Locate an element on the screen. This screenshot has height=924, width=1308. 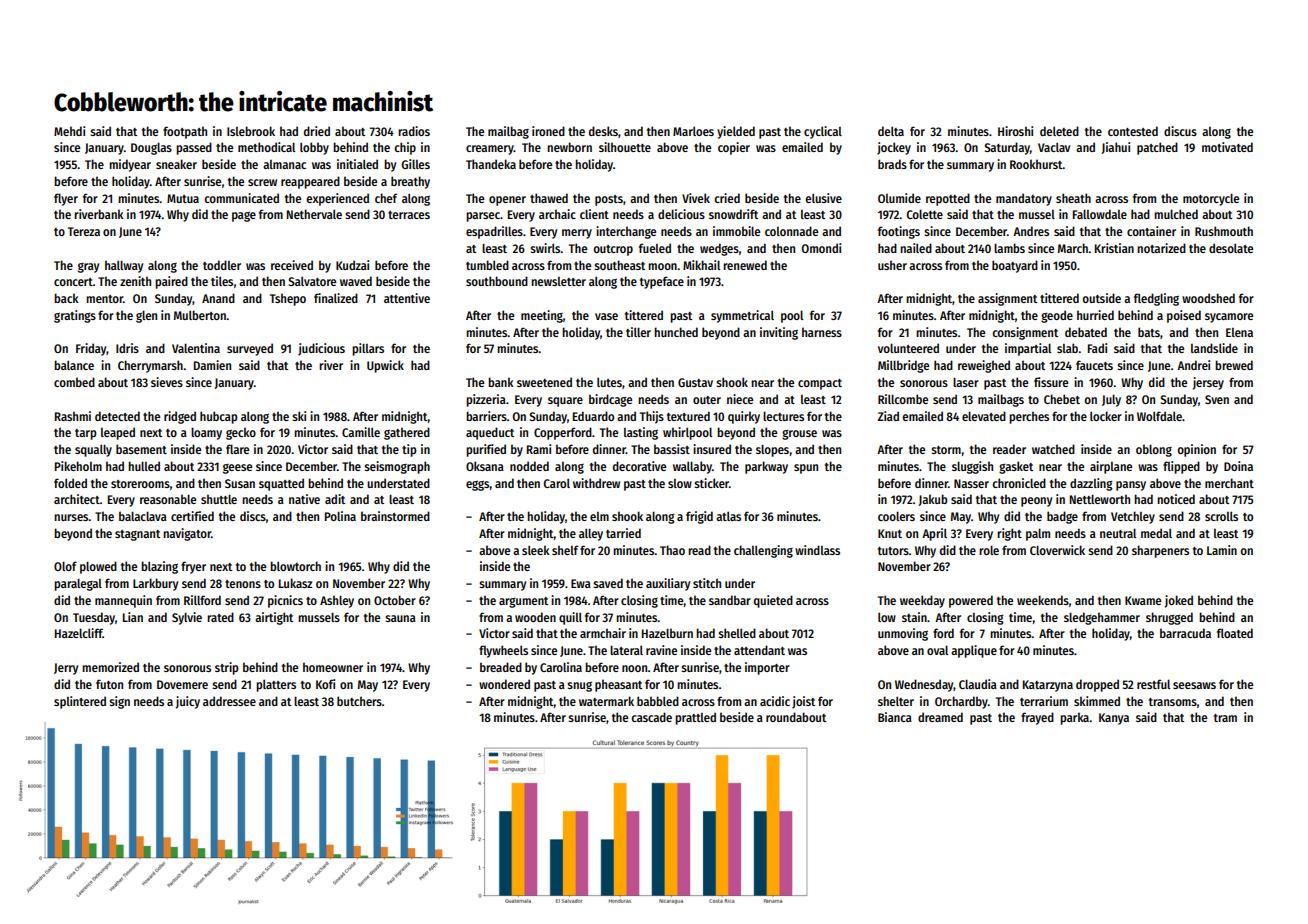
tram is located at coordinates (1225, 718).
